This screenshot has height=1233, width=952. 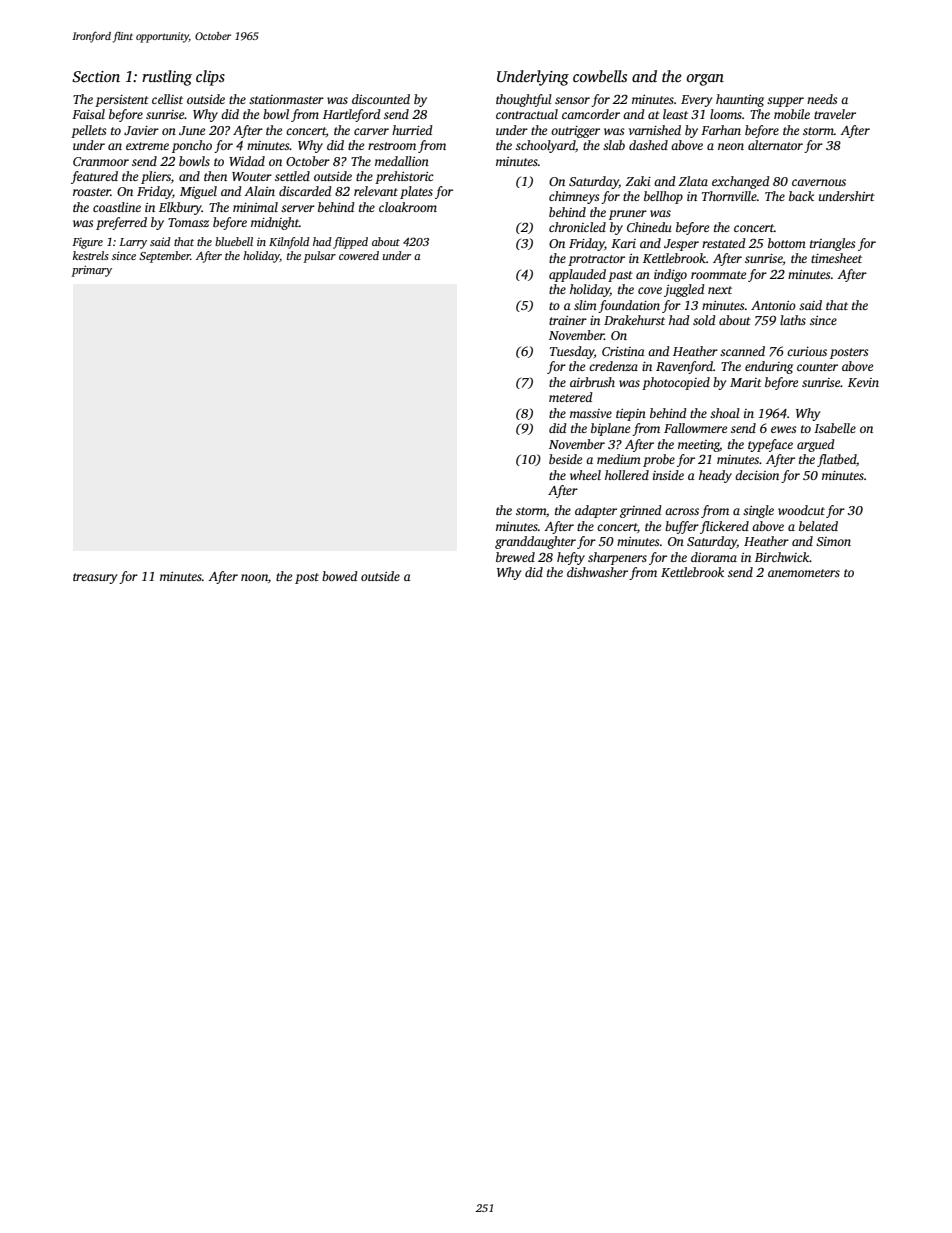 What do you see at coordinates (705, 80) in the screenshot?
I see `organ` at bounding box center [705, 80].
